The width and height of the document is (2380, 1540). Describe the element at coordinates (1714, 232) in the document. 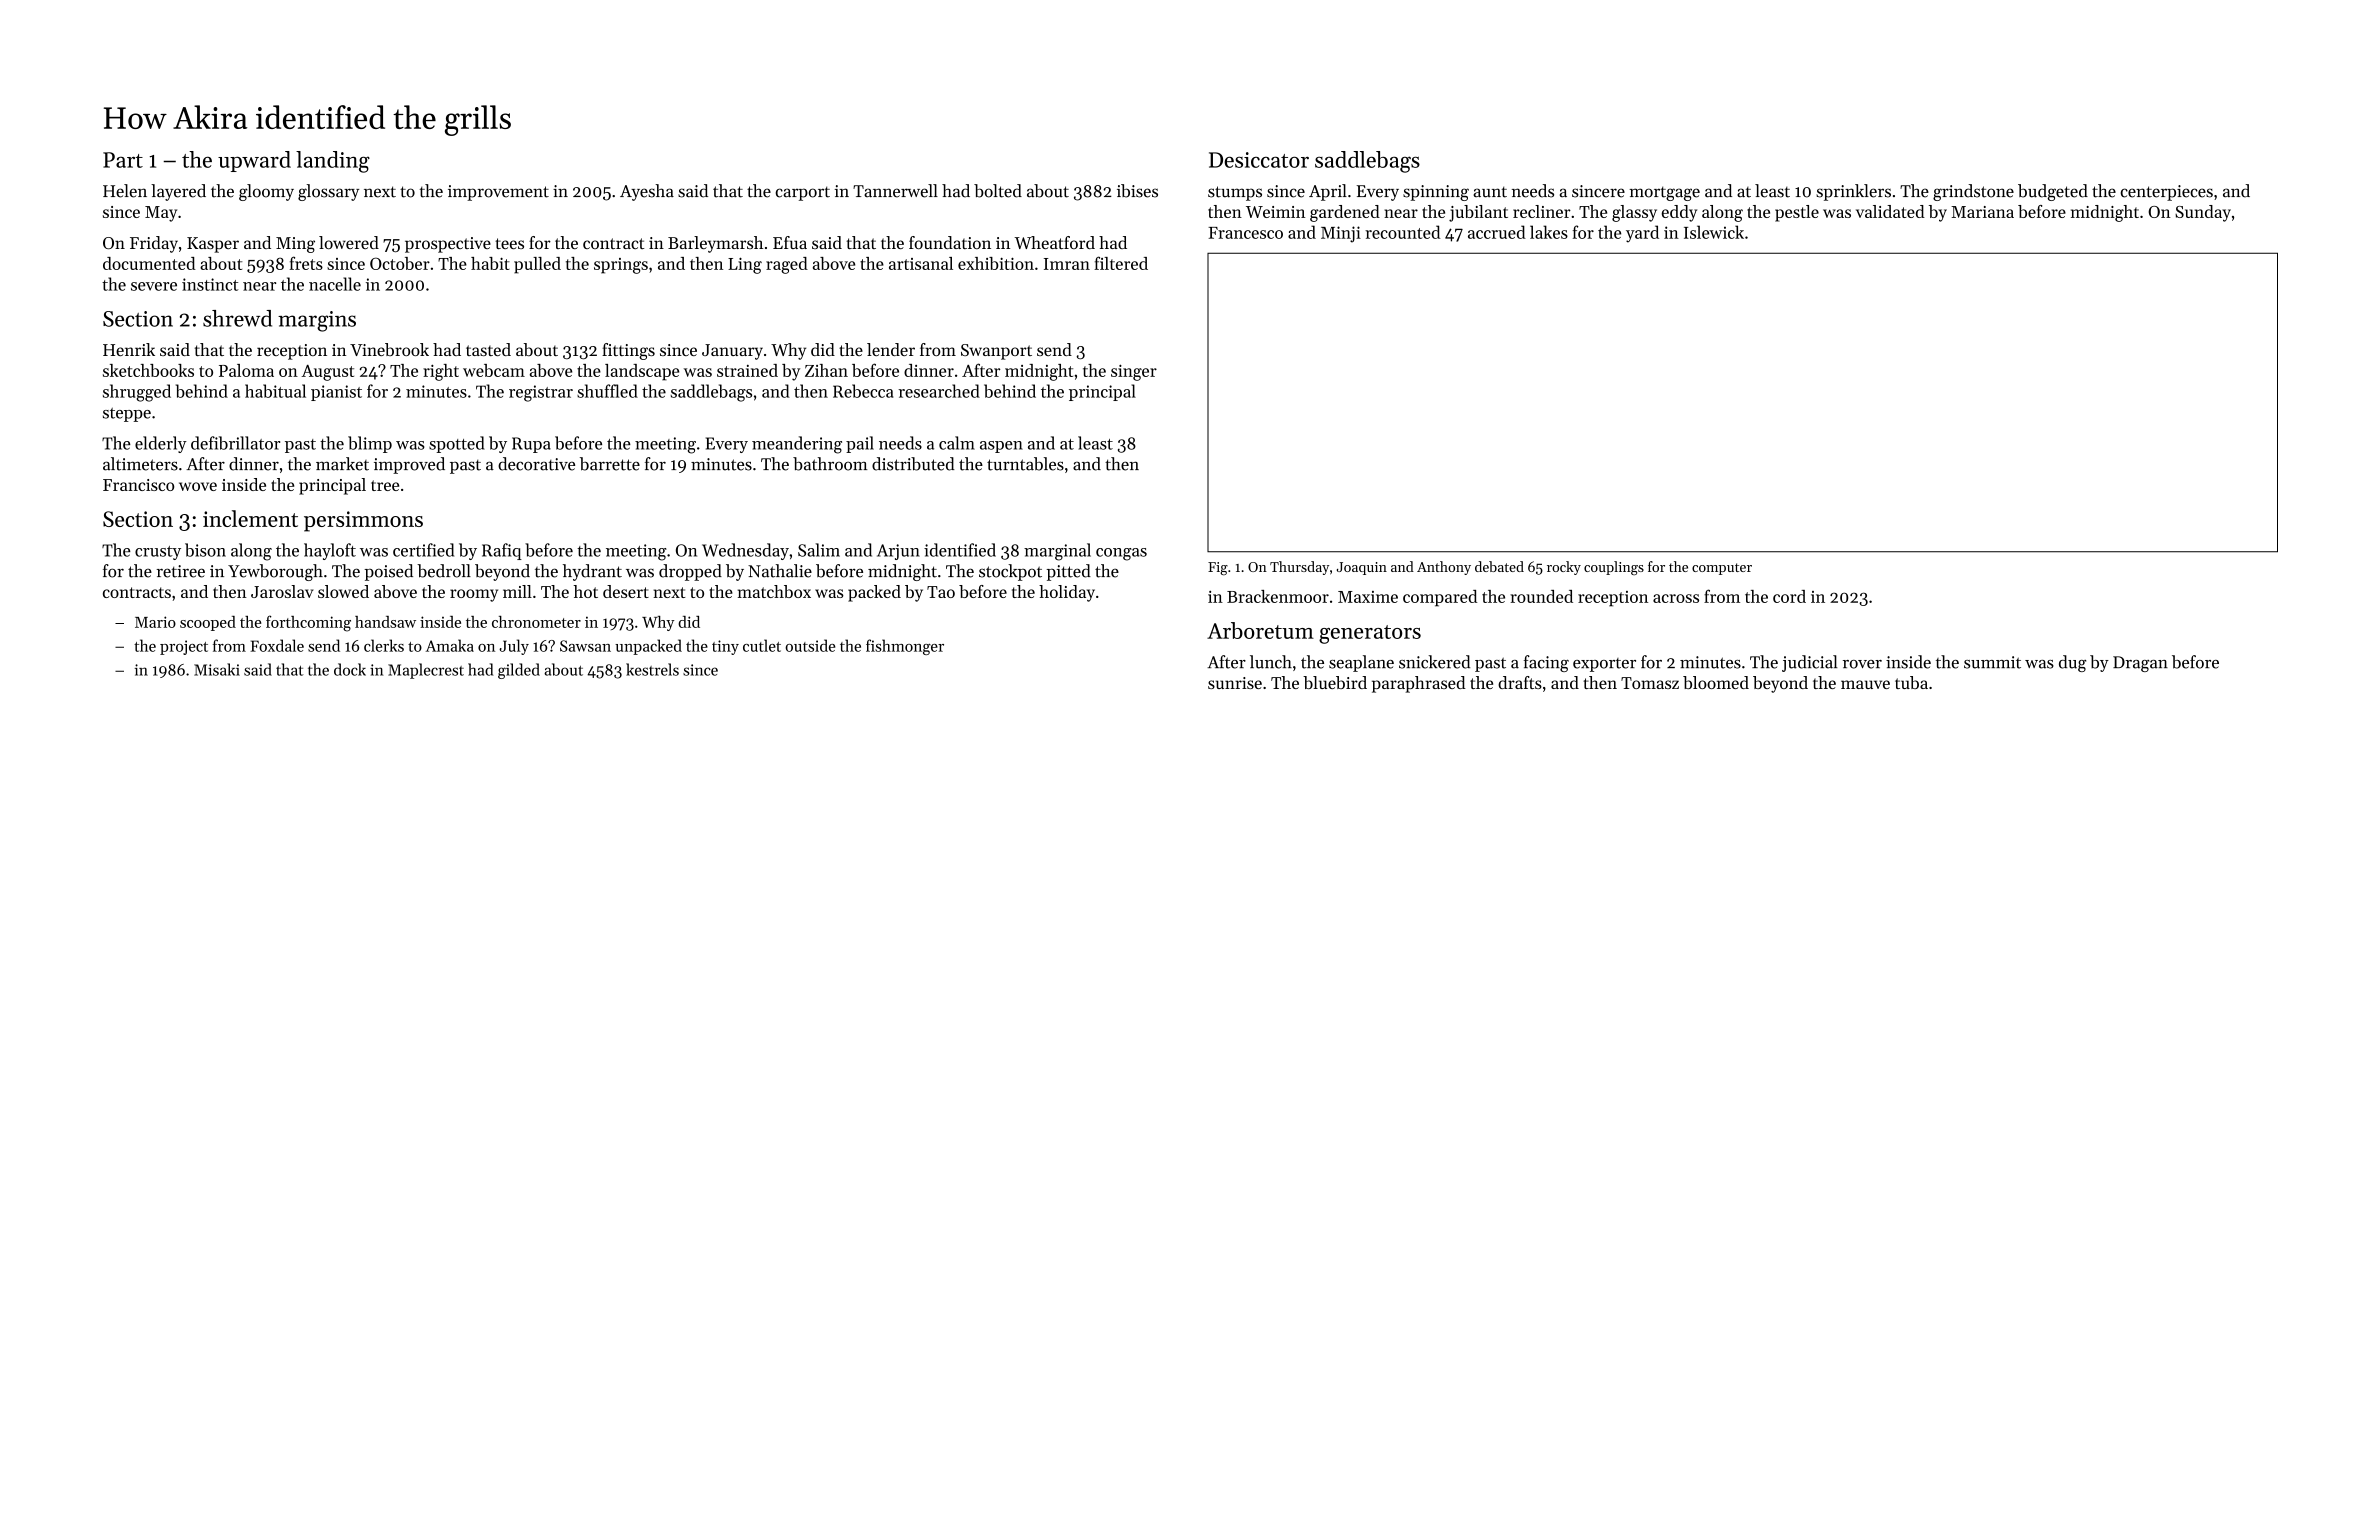

I see `Islewick` at that location.
